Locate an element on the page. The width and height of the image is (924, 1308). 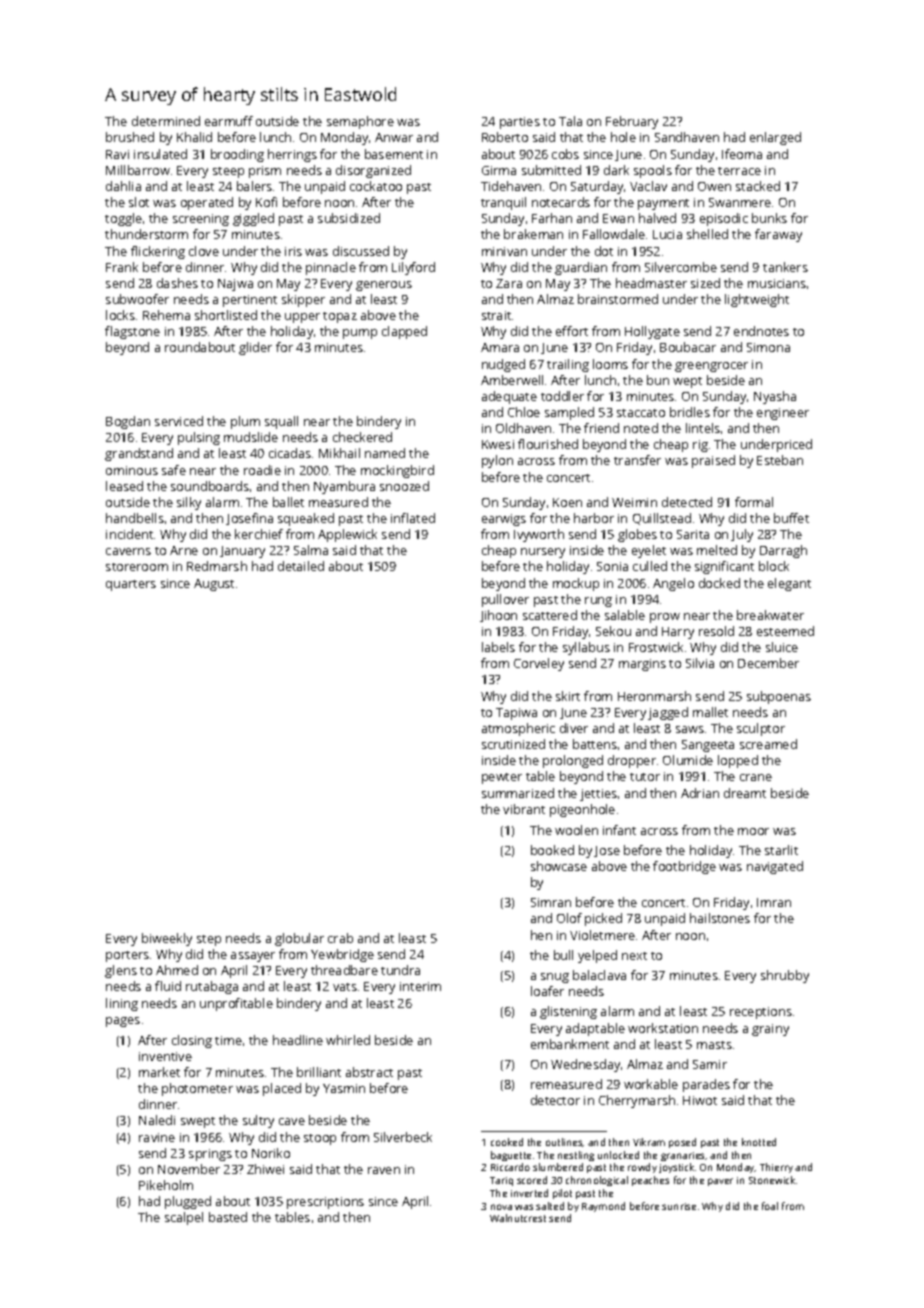
earwigs is located at coordinates (504, 520).
